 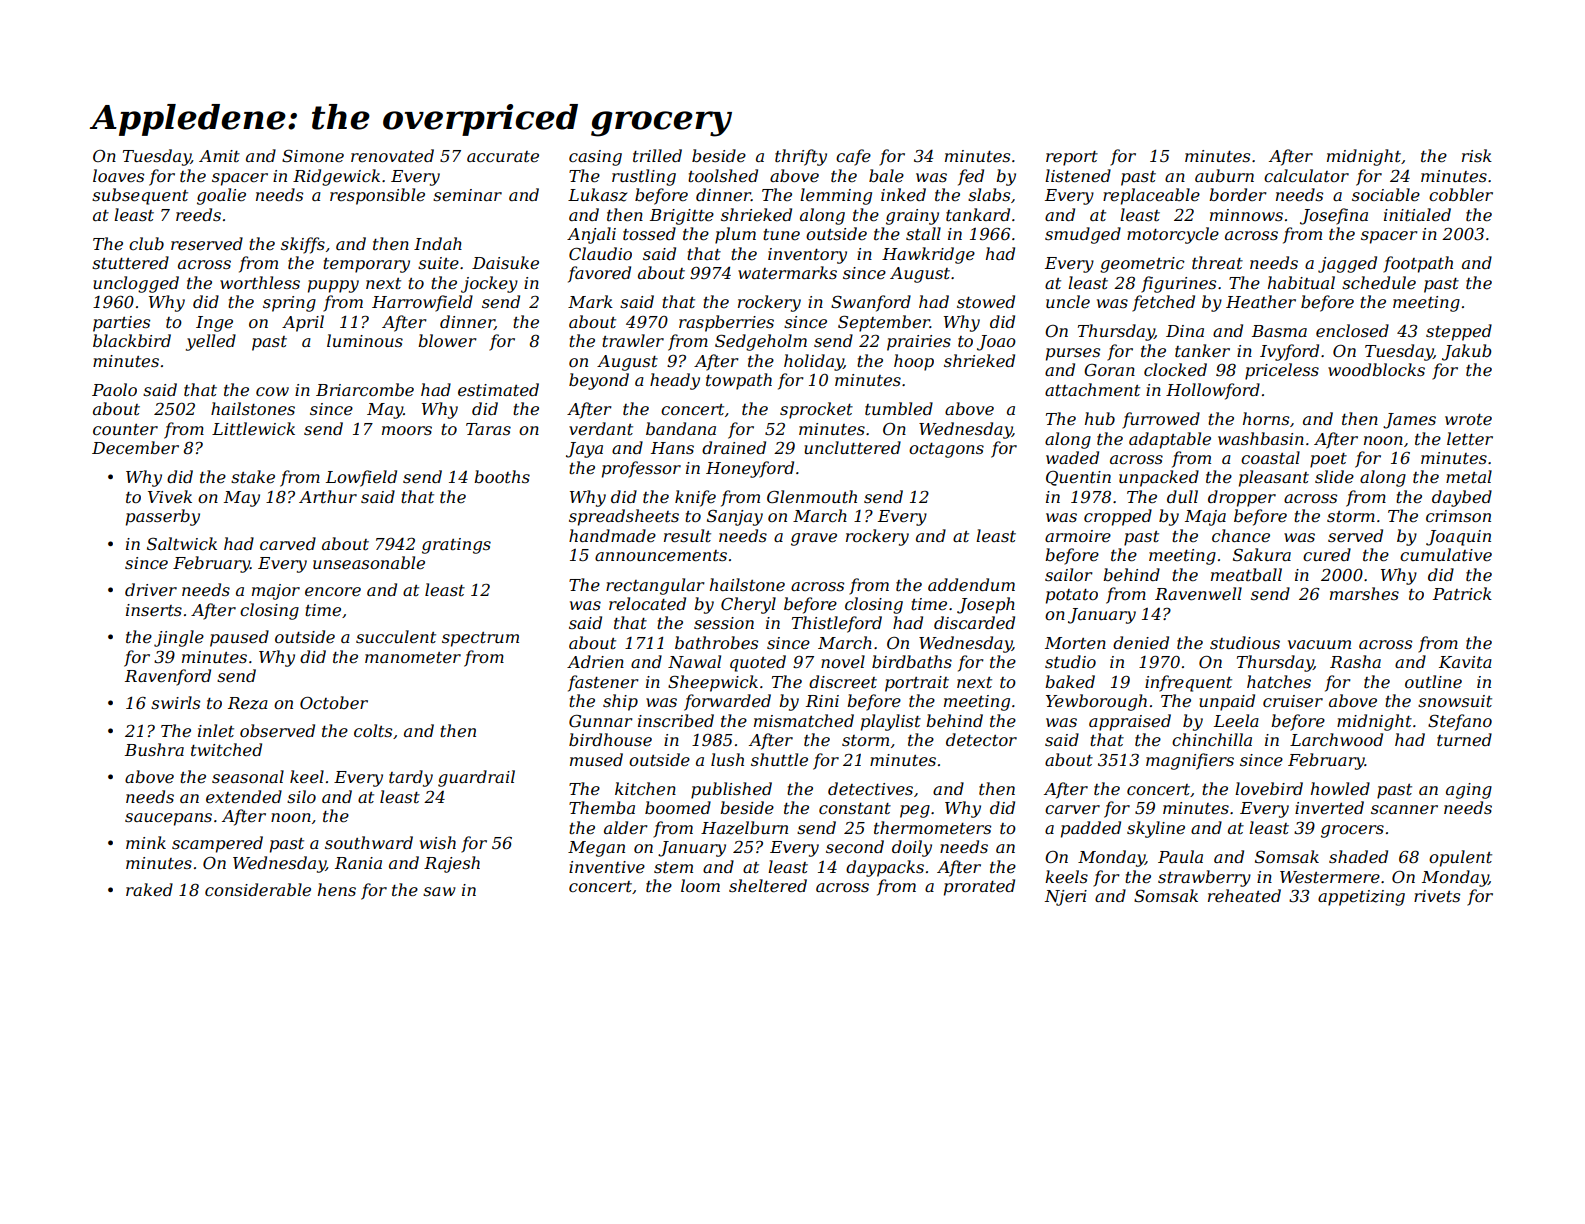 I want to click on risk, so click(x=1477, y=155).
